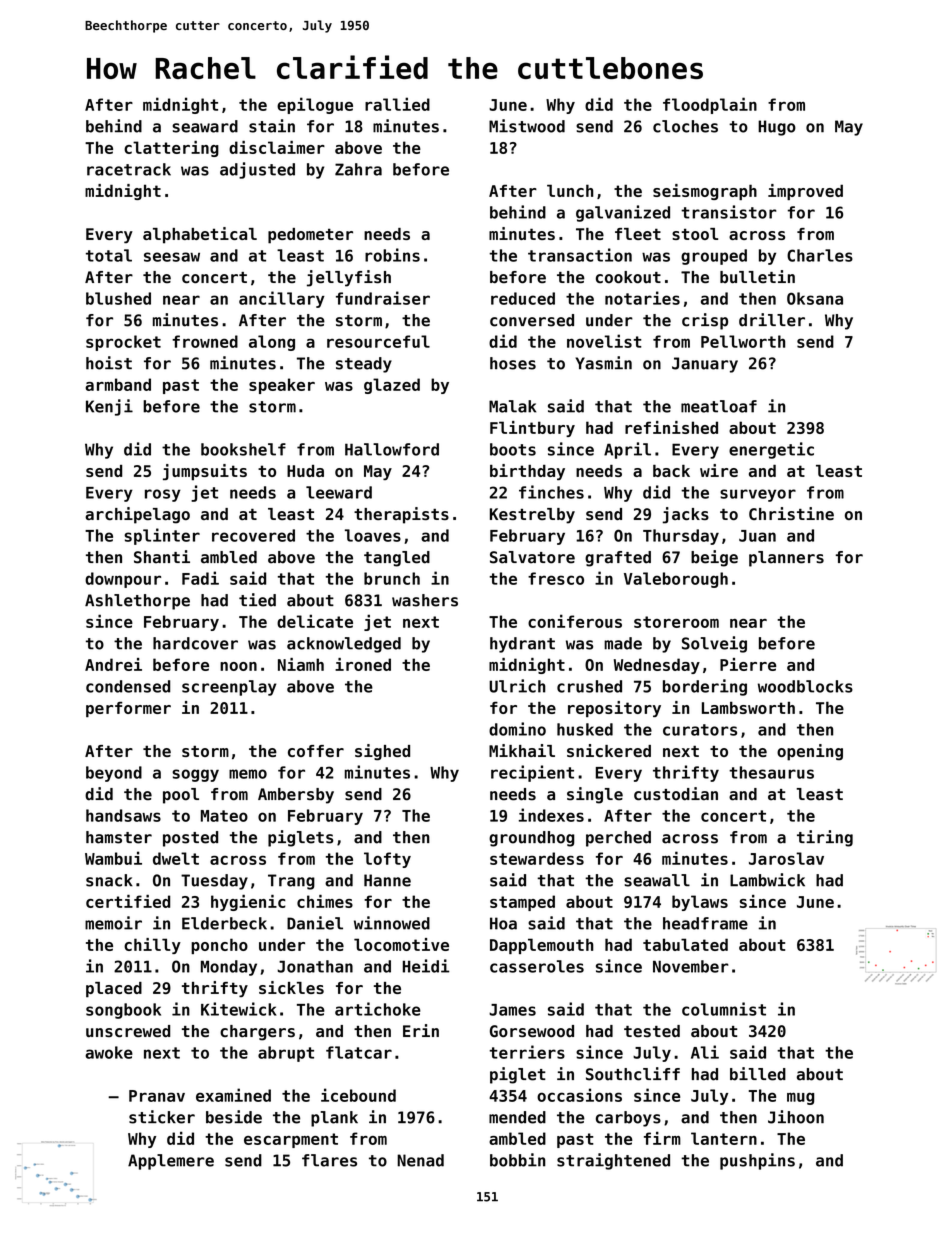  I want to click on Huda, so click(305, 471).
